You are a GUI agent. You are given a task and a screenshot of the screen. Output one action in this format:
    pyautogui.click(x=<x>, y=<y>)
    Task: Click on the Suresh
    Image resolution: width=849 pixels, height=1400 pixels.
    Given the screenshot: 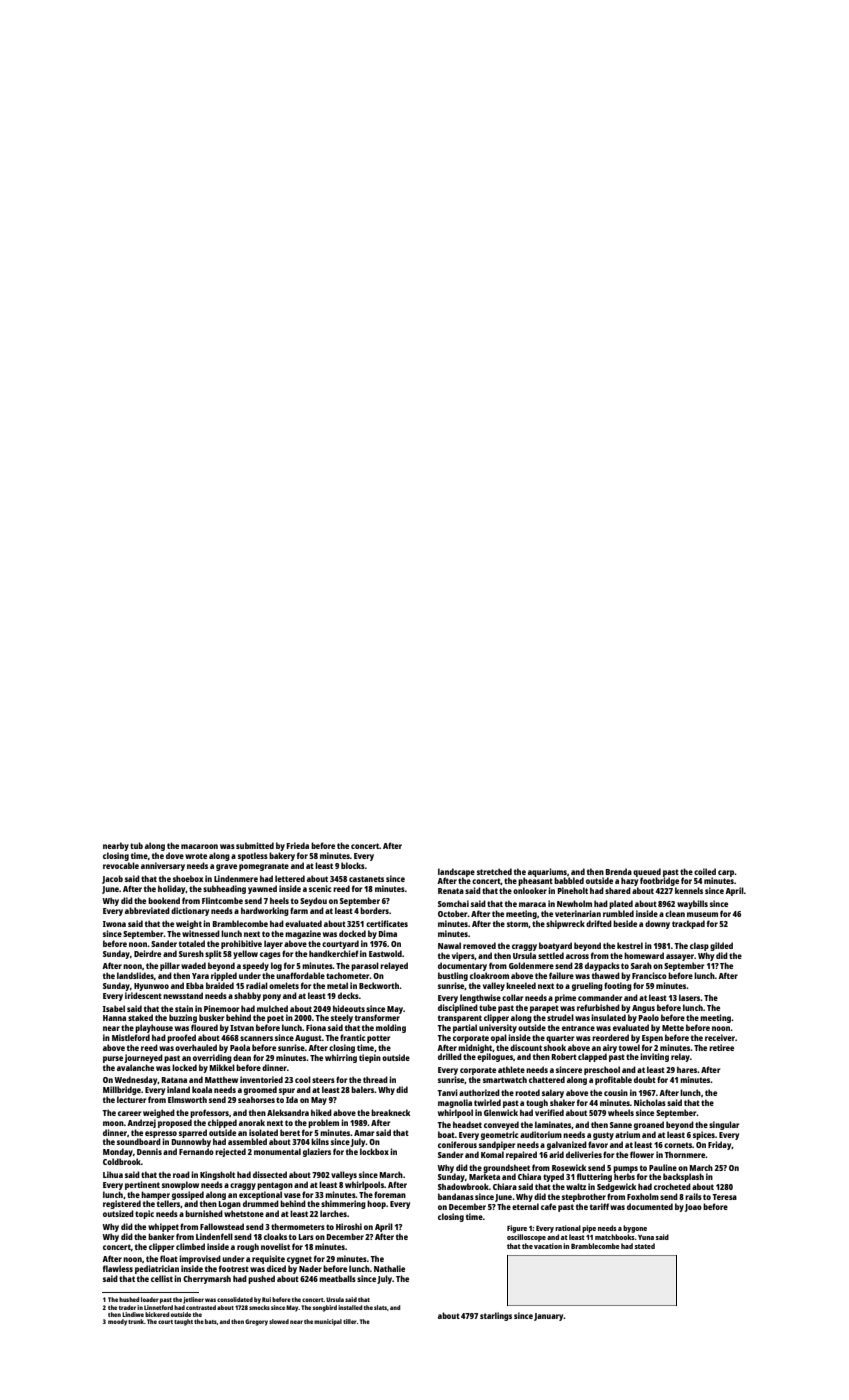 What is the action you would take?
    pyautogui.click(x=191, y=953)
